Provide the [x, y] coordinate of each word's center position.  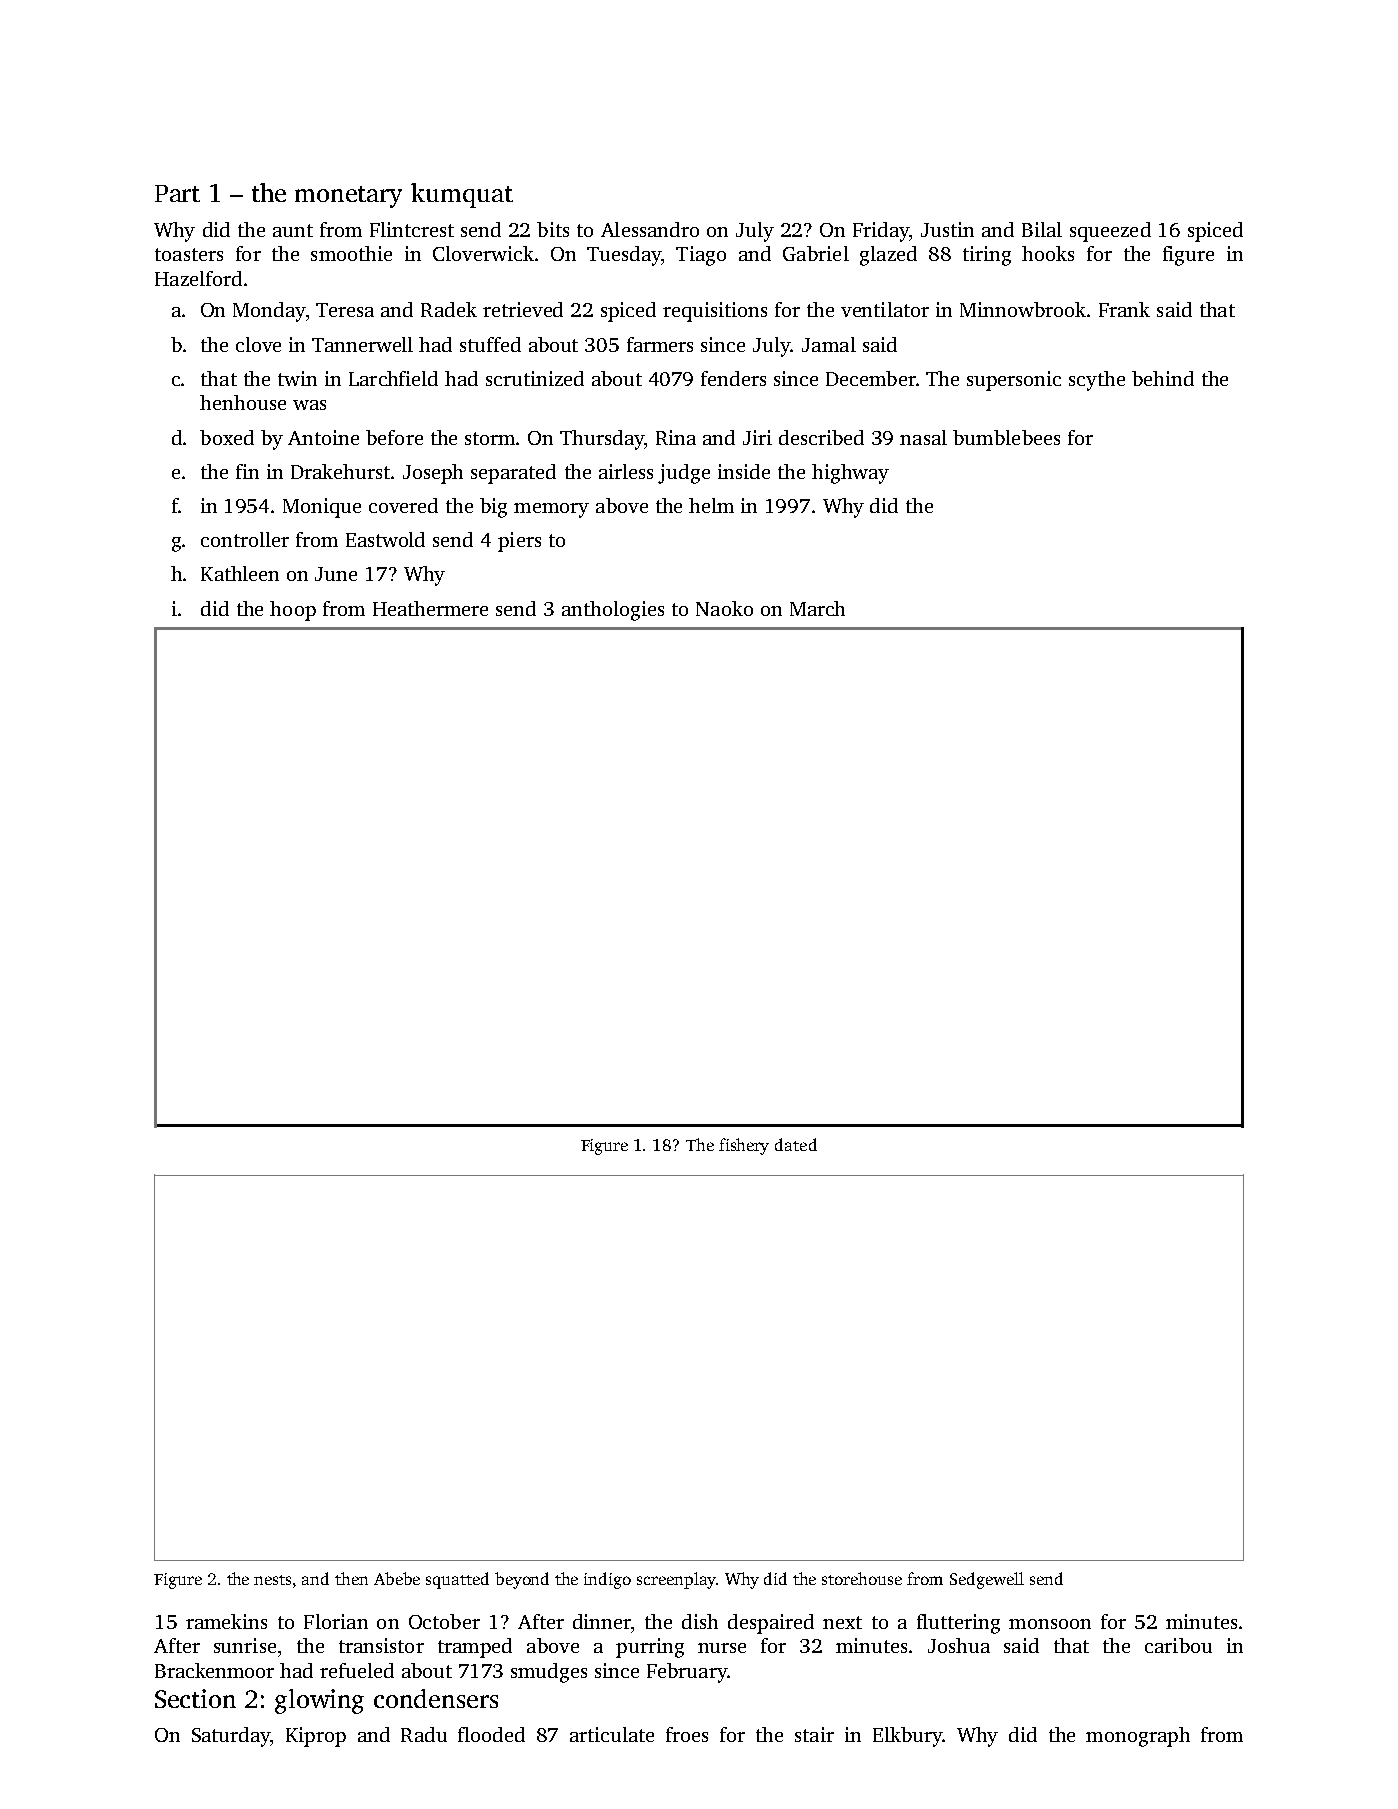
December [871, 378]
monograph [1138, 1737]
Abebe [397, 1578]
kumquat [462, 195]
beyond [522, 1580]
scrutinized [535, 378]
